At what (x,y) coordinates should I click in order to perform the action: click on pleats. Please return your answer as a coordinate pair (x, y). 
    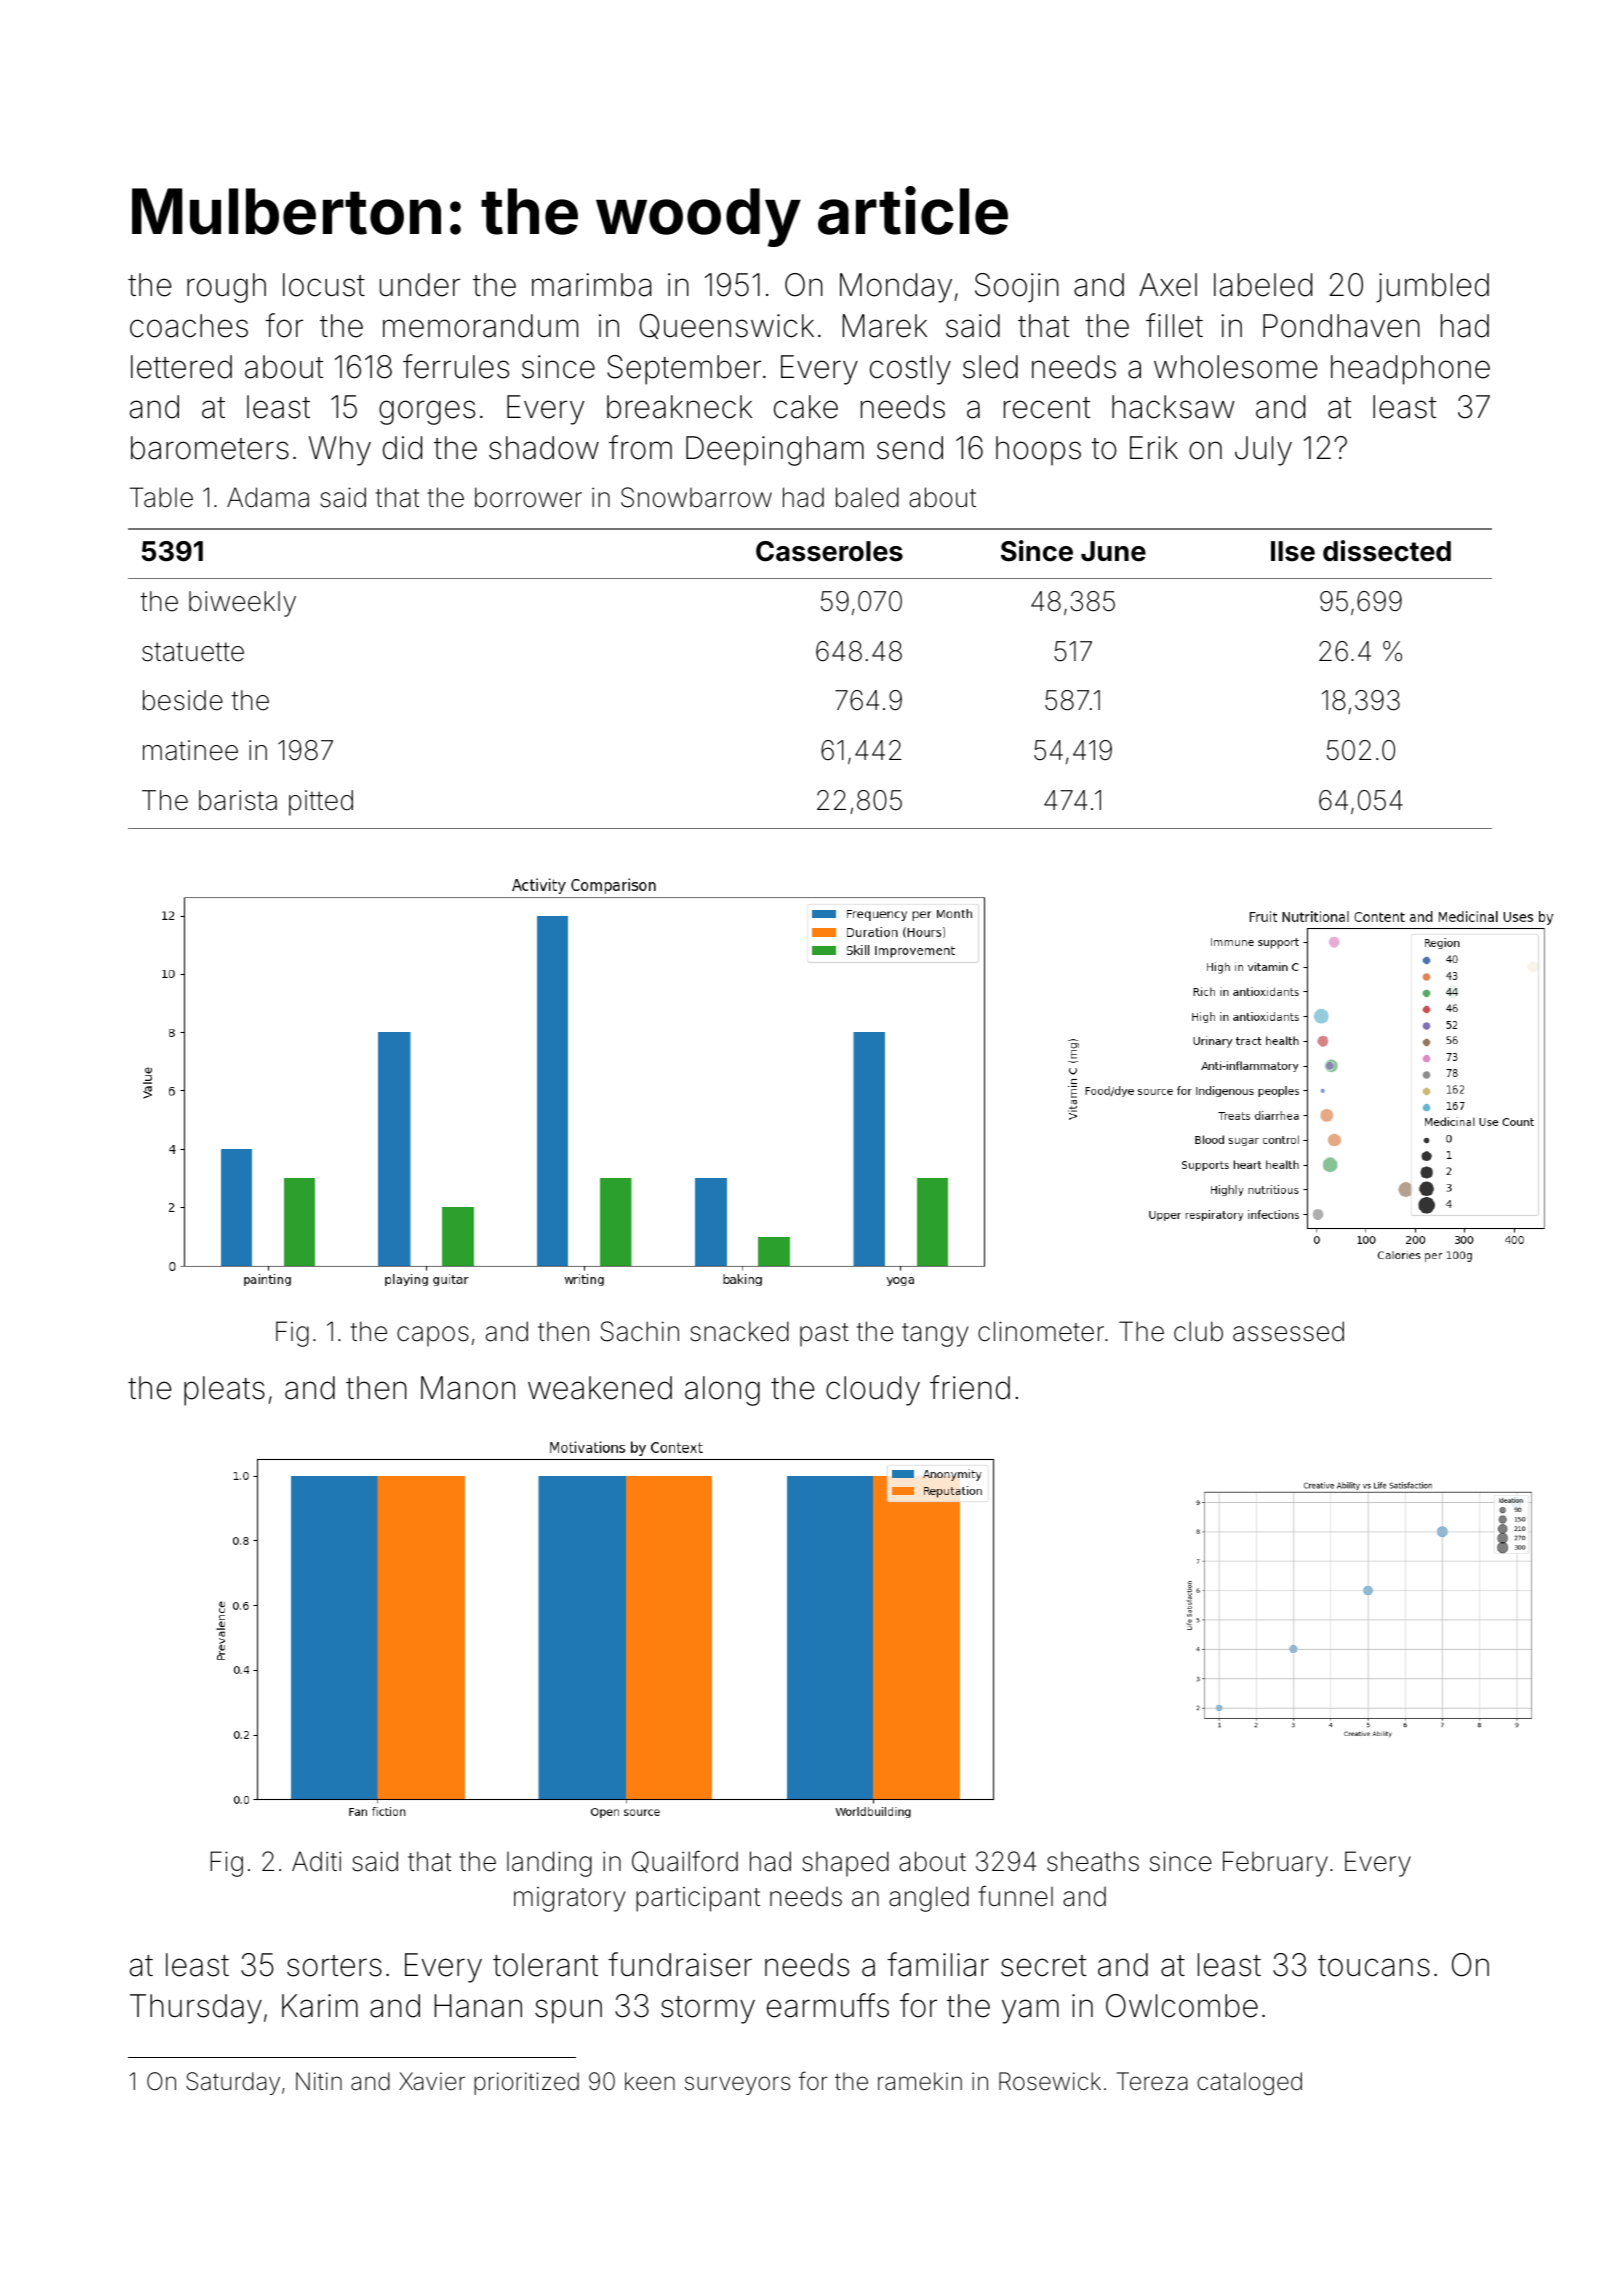
    Looking at the image, I should click on (224, 1391).
